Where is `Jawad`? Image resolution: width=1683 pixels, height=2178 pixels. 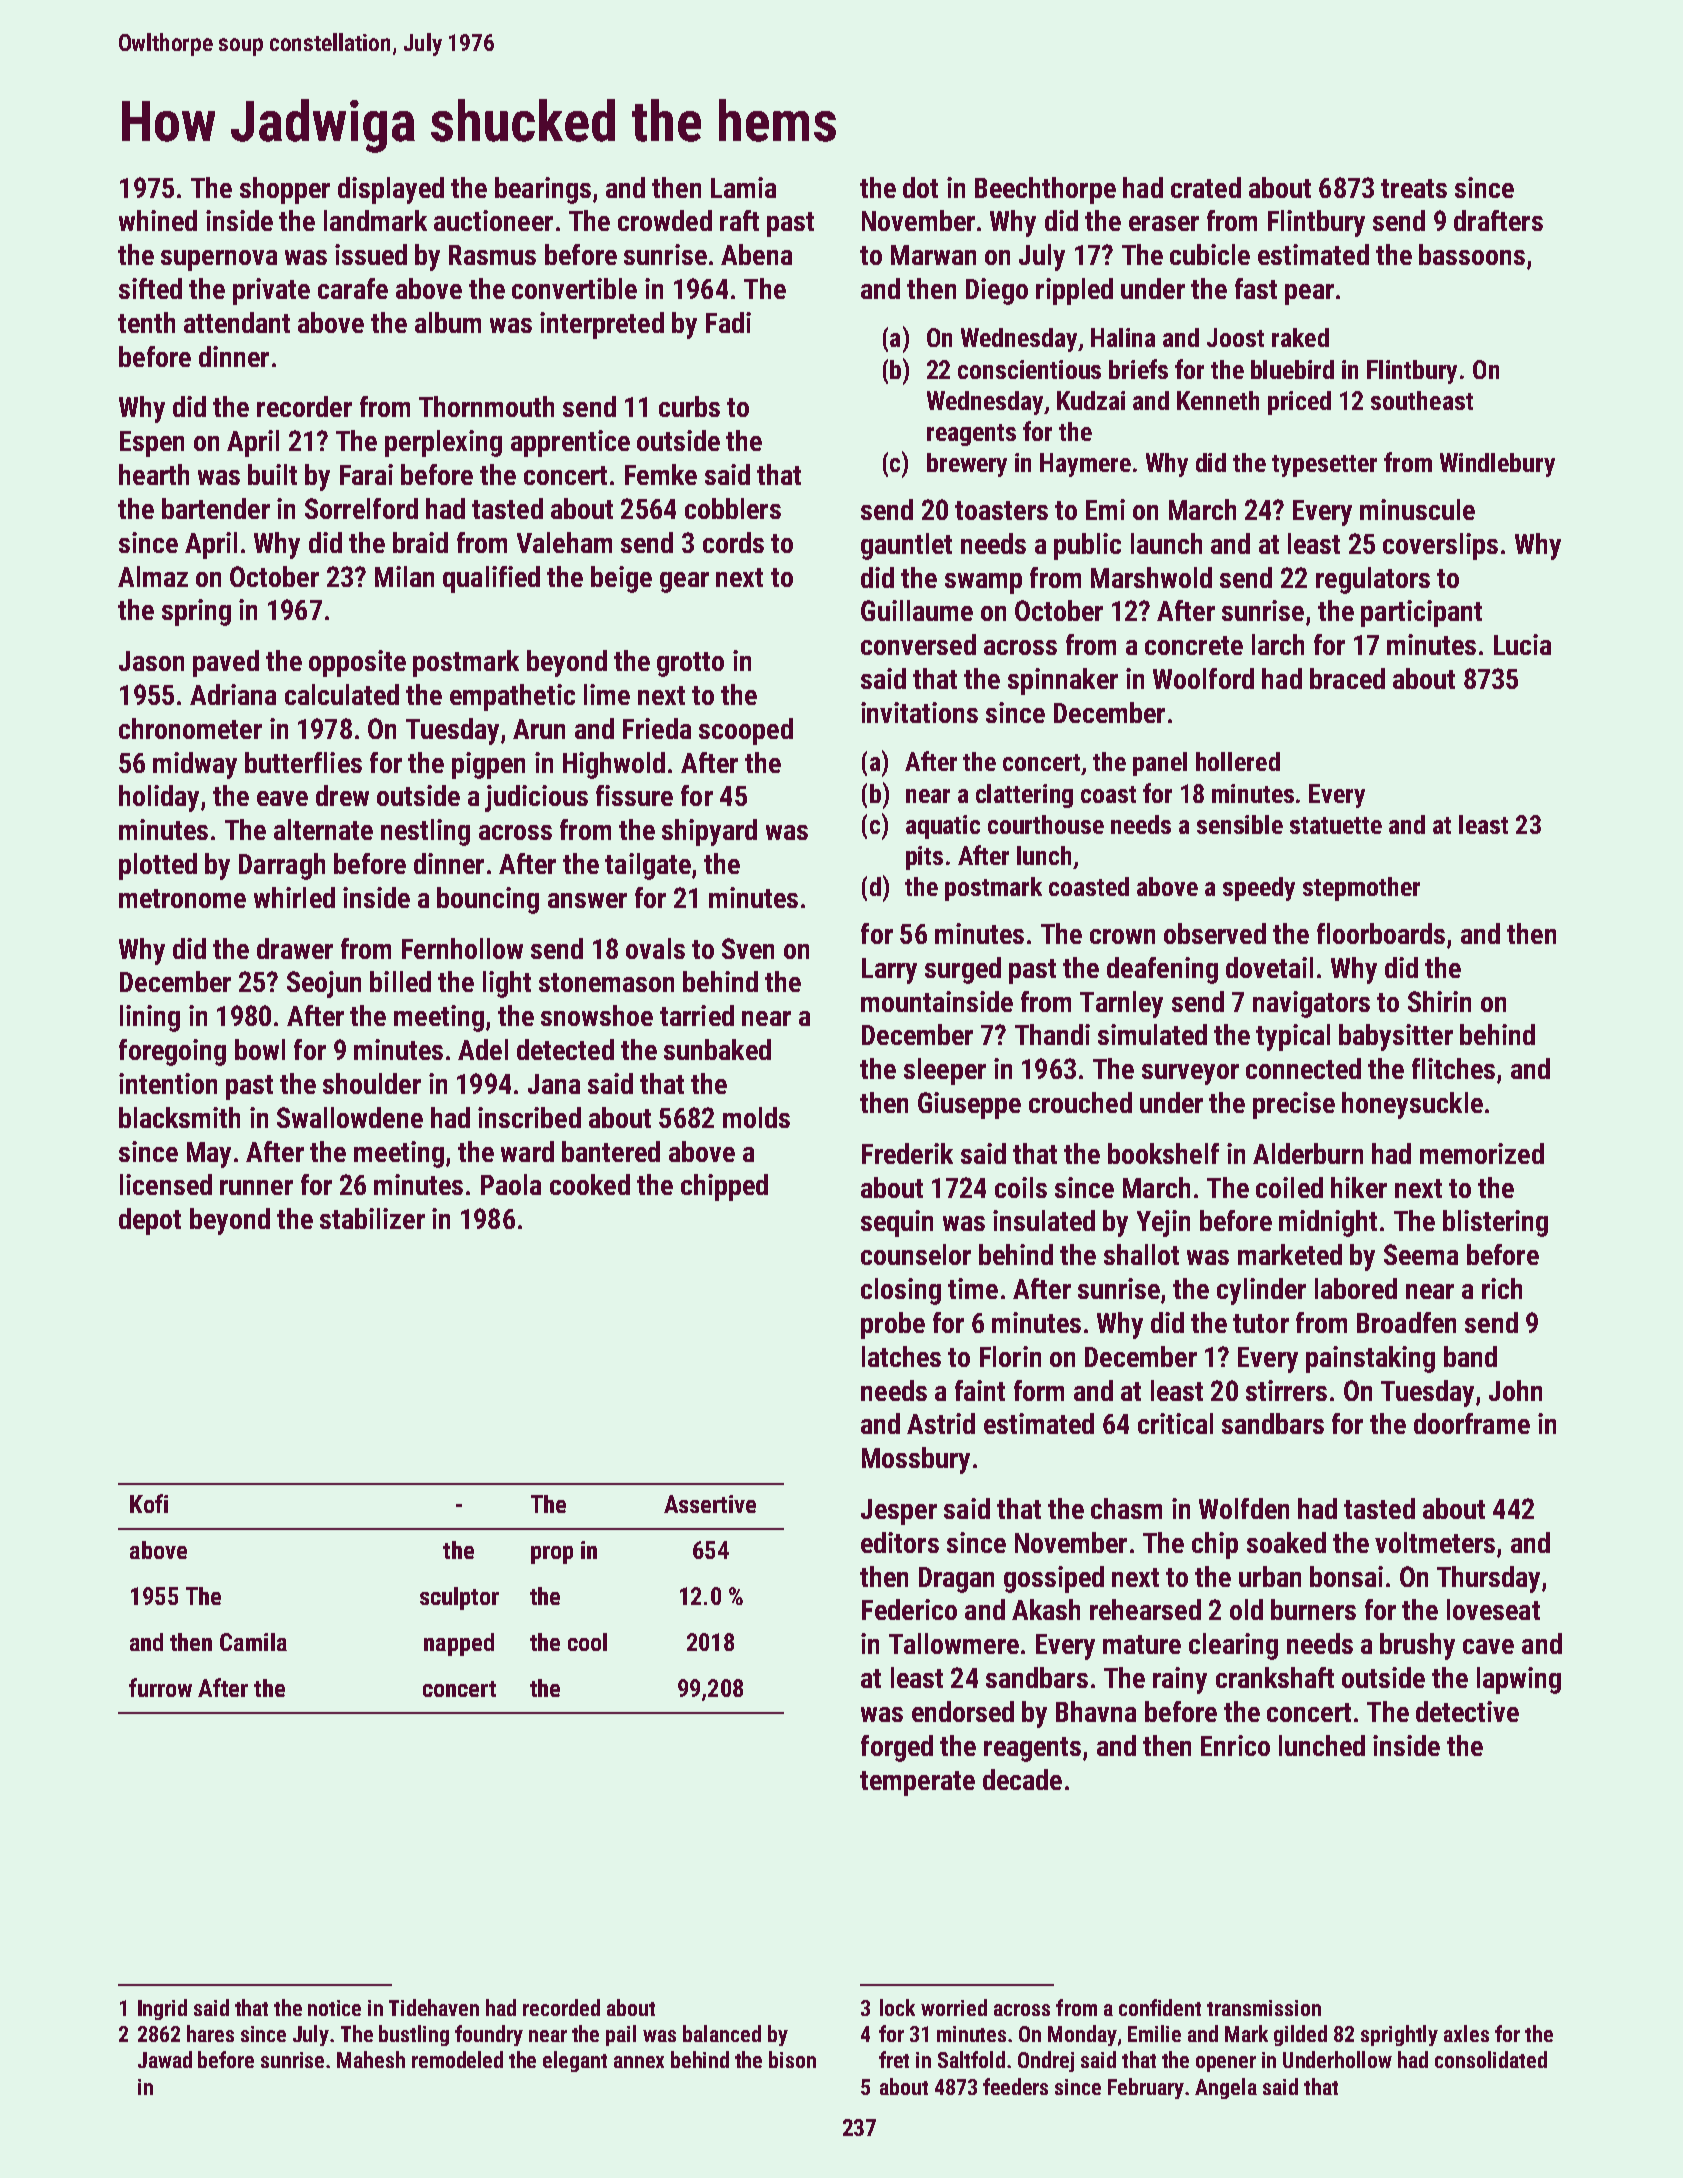 Jawad is located at coordinates (165, 2059).
